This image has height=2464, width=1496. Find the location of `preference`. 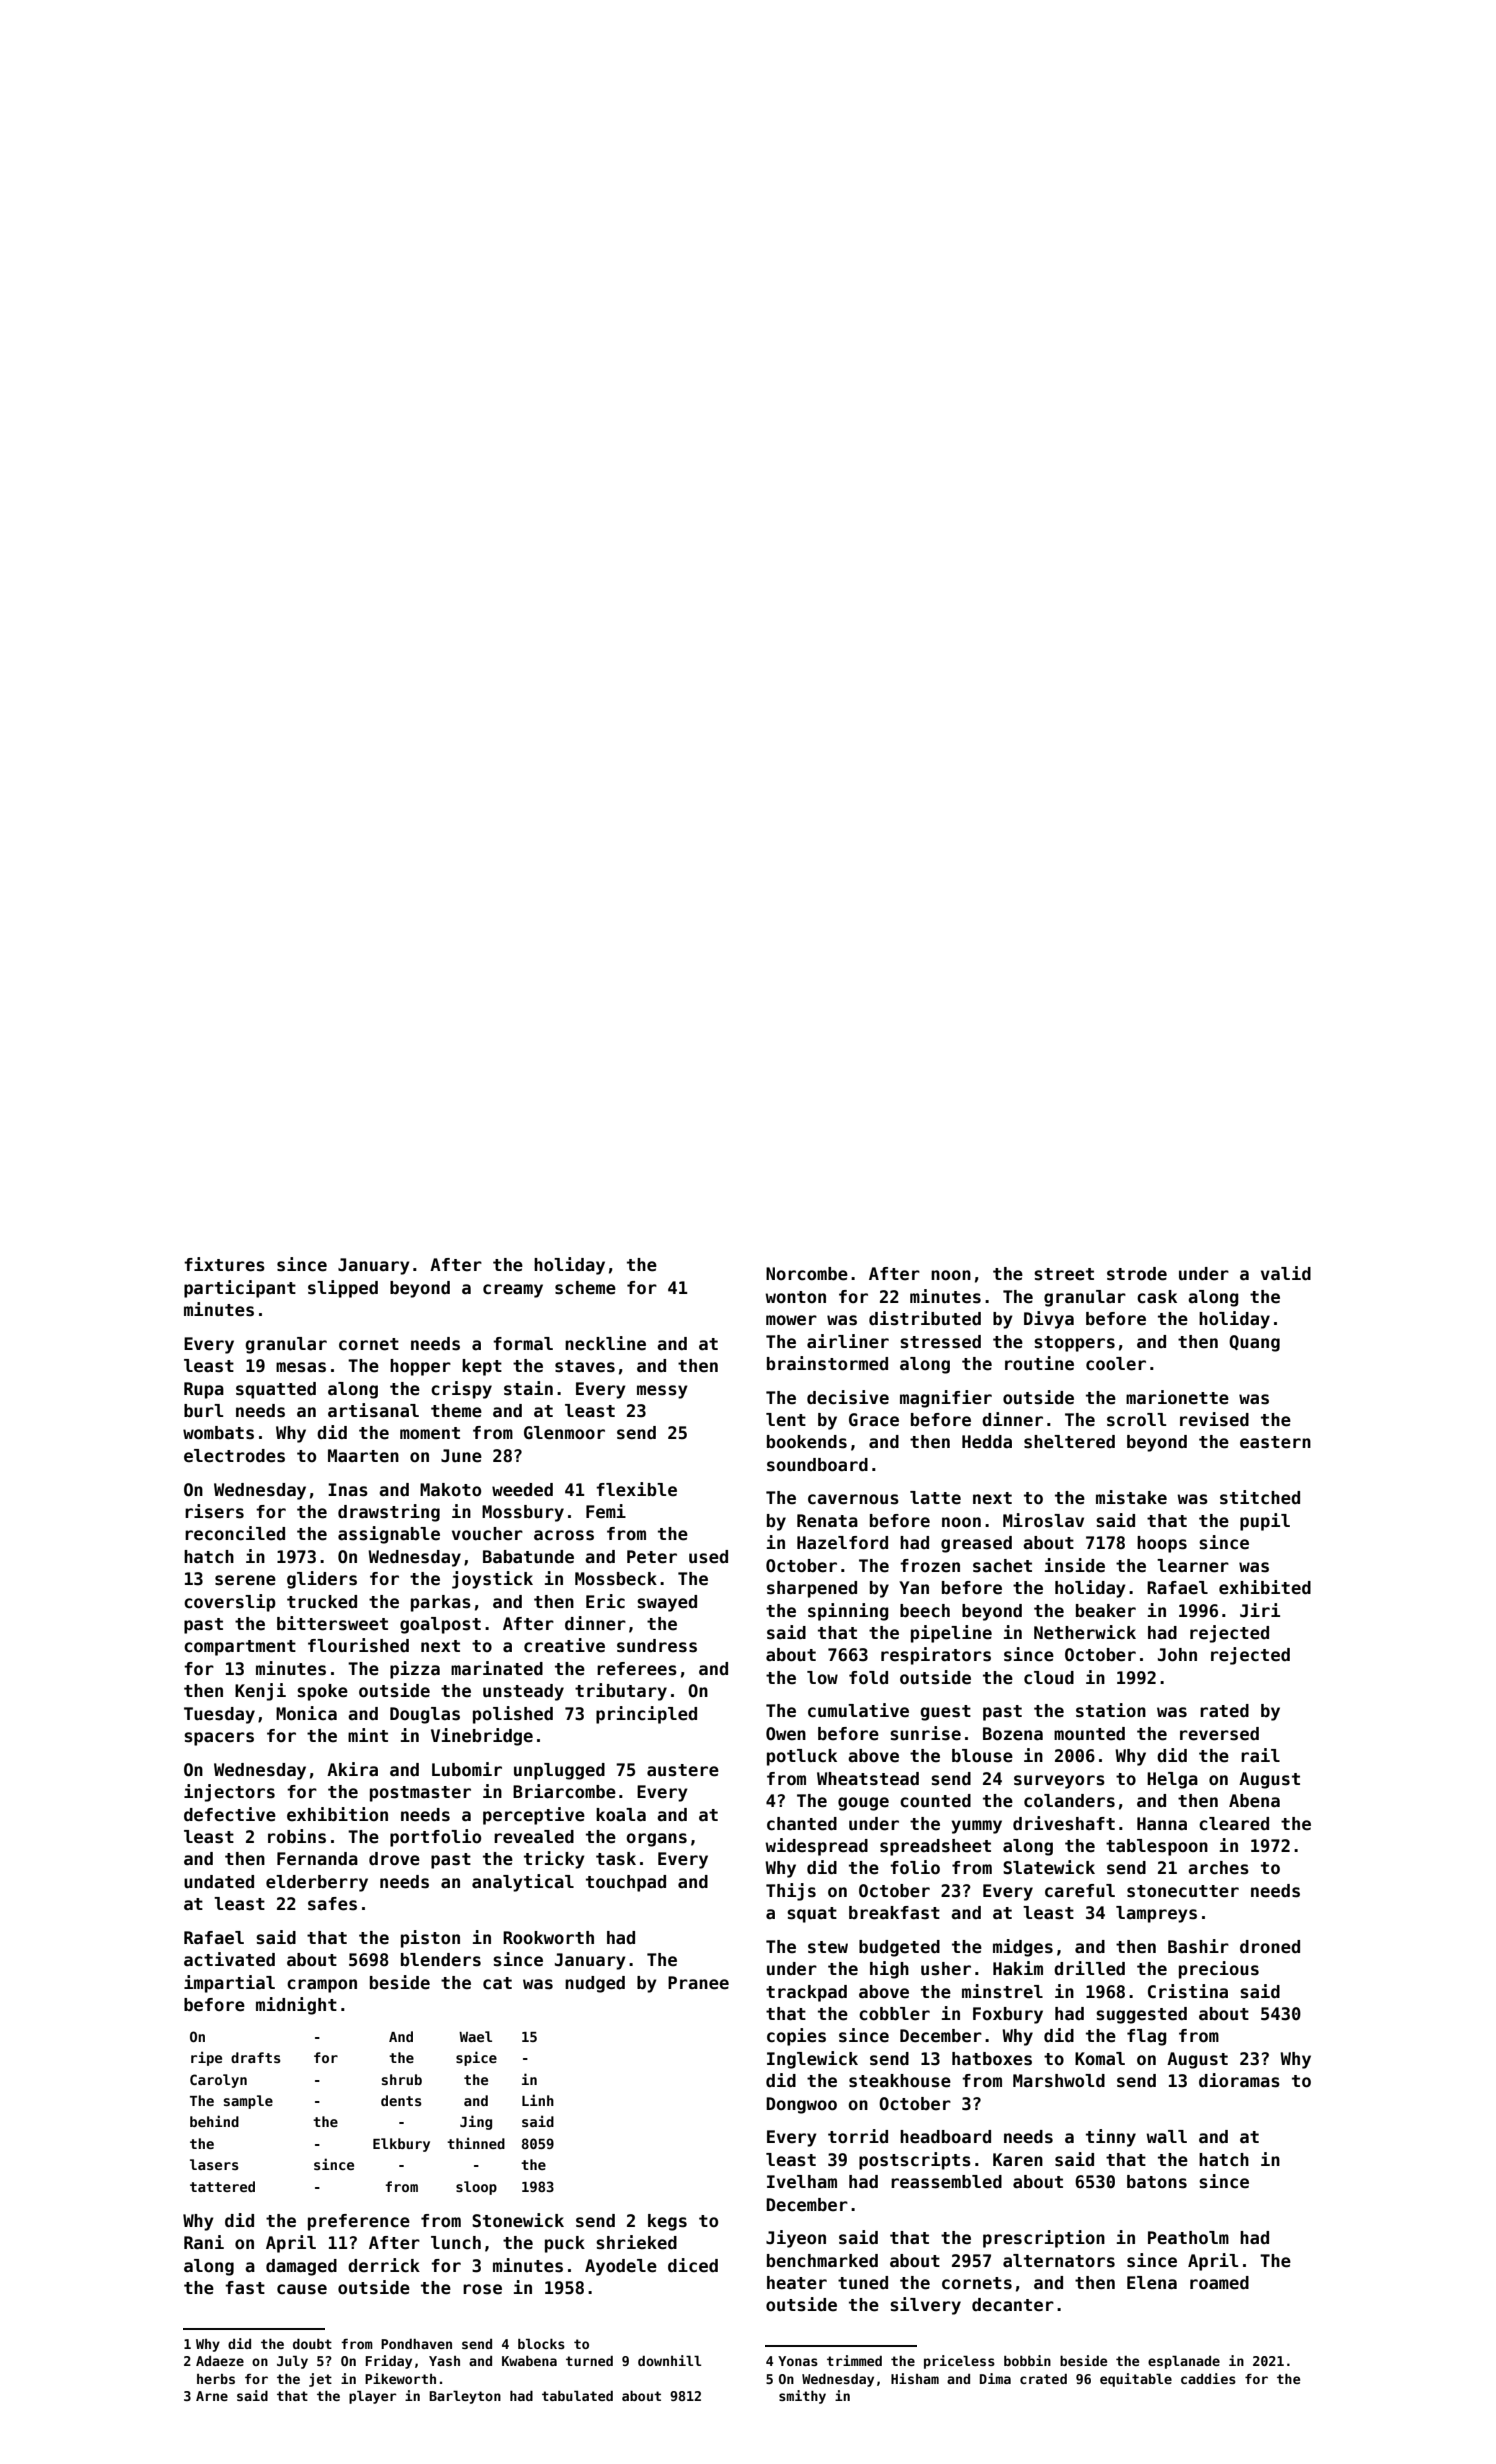

preference is located at coordinates (359, 2222).
